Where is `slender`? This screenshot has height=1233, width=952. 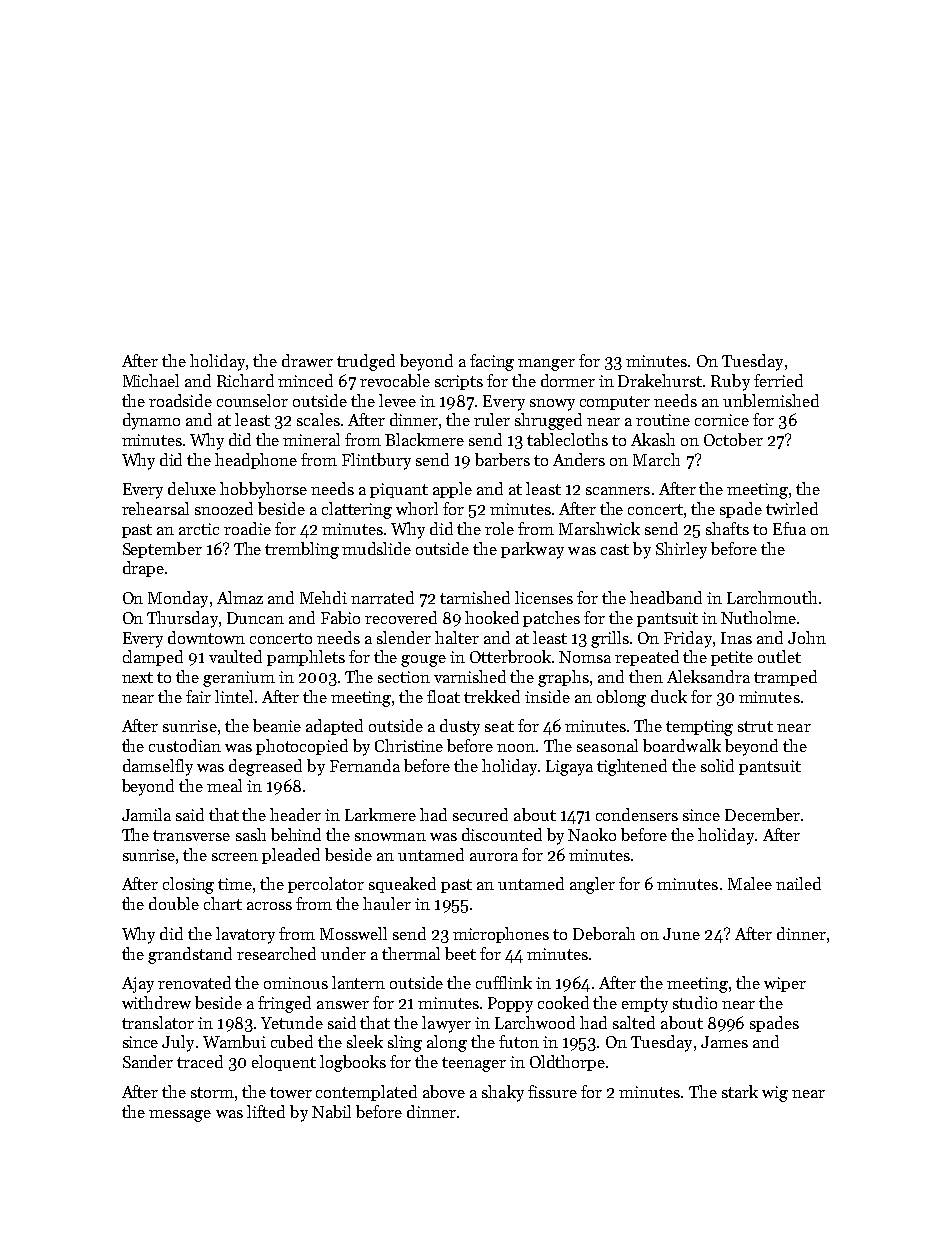
slender is located at coordinates (404, 637).
